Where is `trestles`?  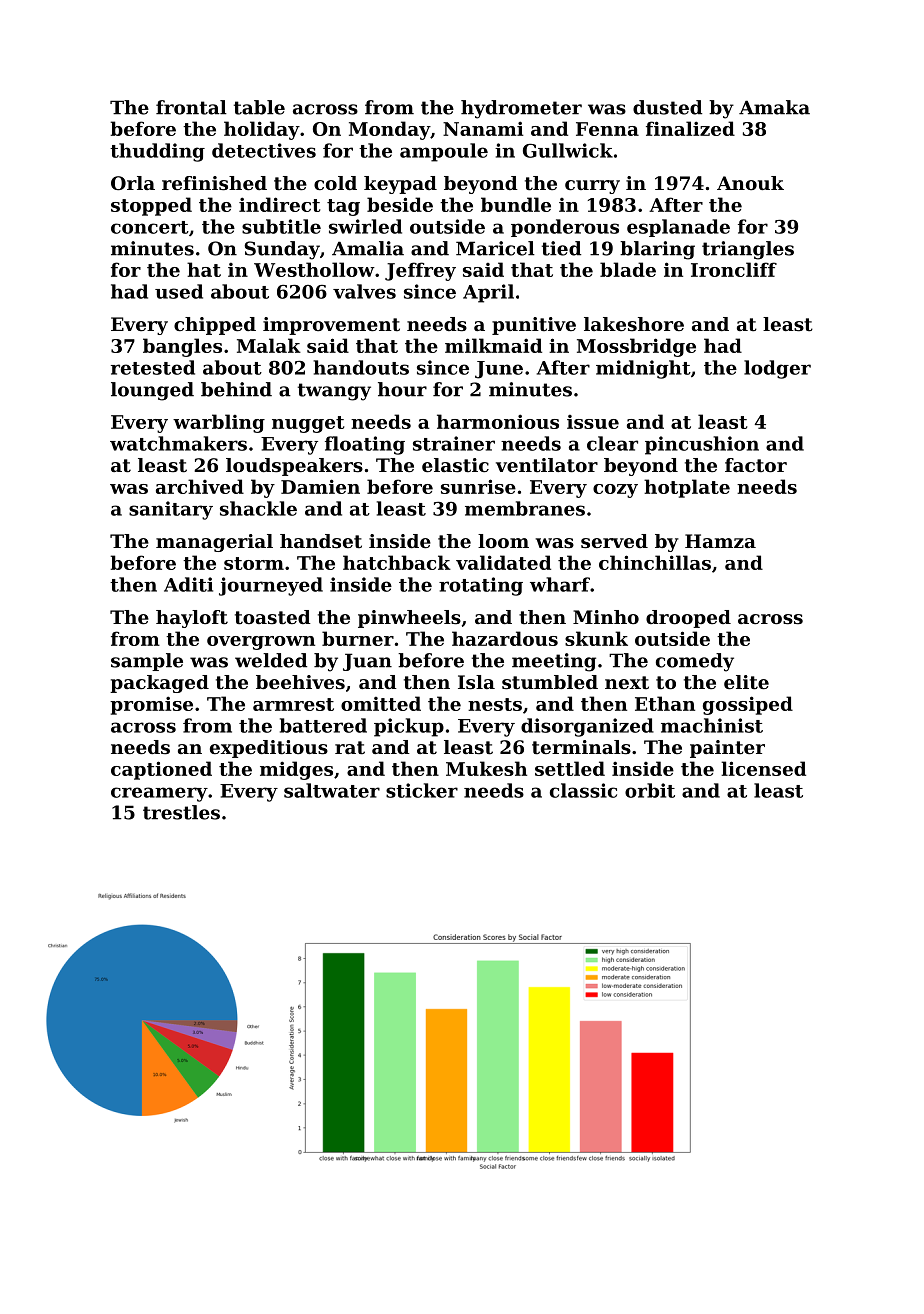
trestles is located at coordinates (181, 812).
